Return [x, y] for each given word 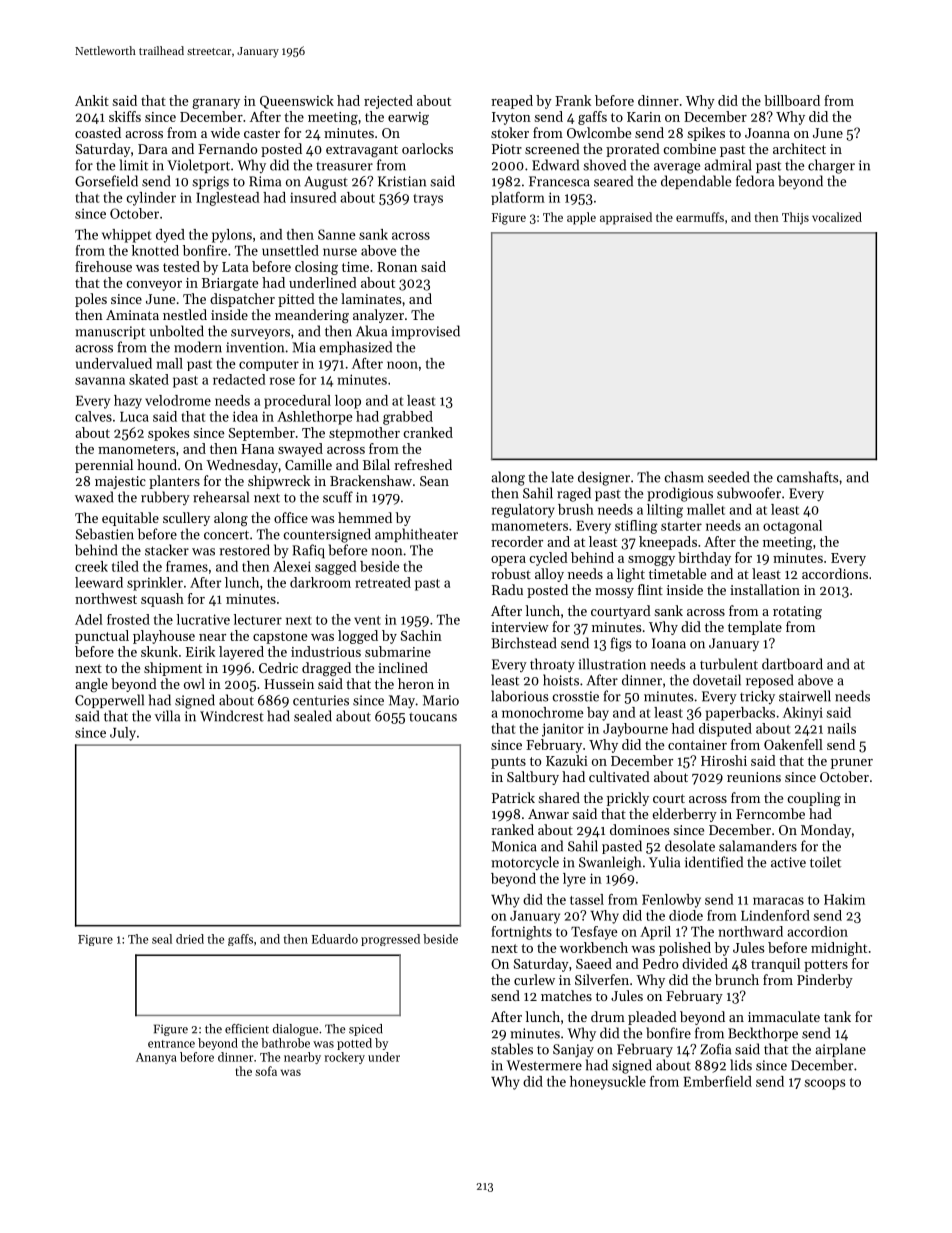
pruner [852, 764]
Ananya [156, 1058]
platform [518, 198]
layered [241, 653]
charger [831, 166]
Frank [573, 100]
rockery [344, 1058]
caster [262, 133]
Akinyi [803, 714]
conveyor [154, 286]
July [123, 734]
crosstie [576, 696]
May [402, 702]
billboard [792, 100]
